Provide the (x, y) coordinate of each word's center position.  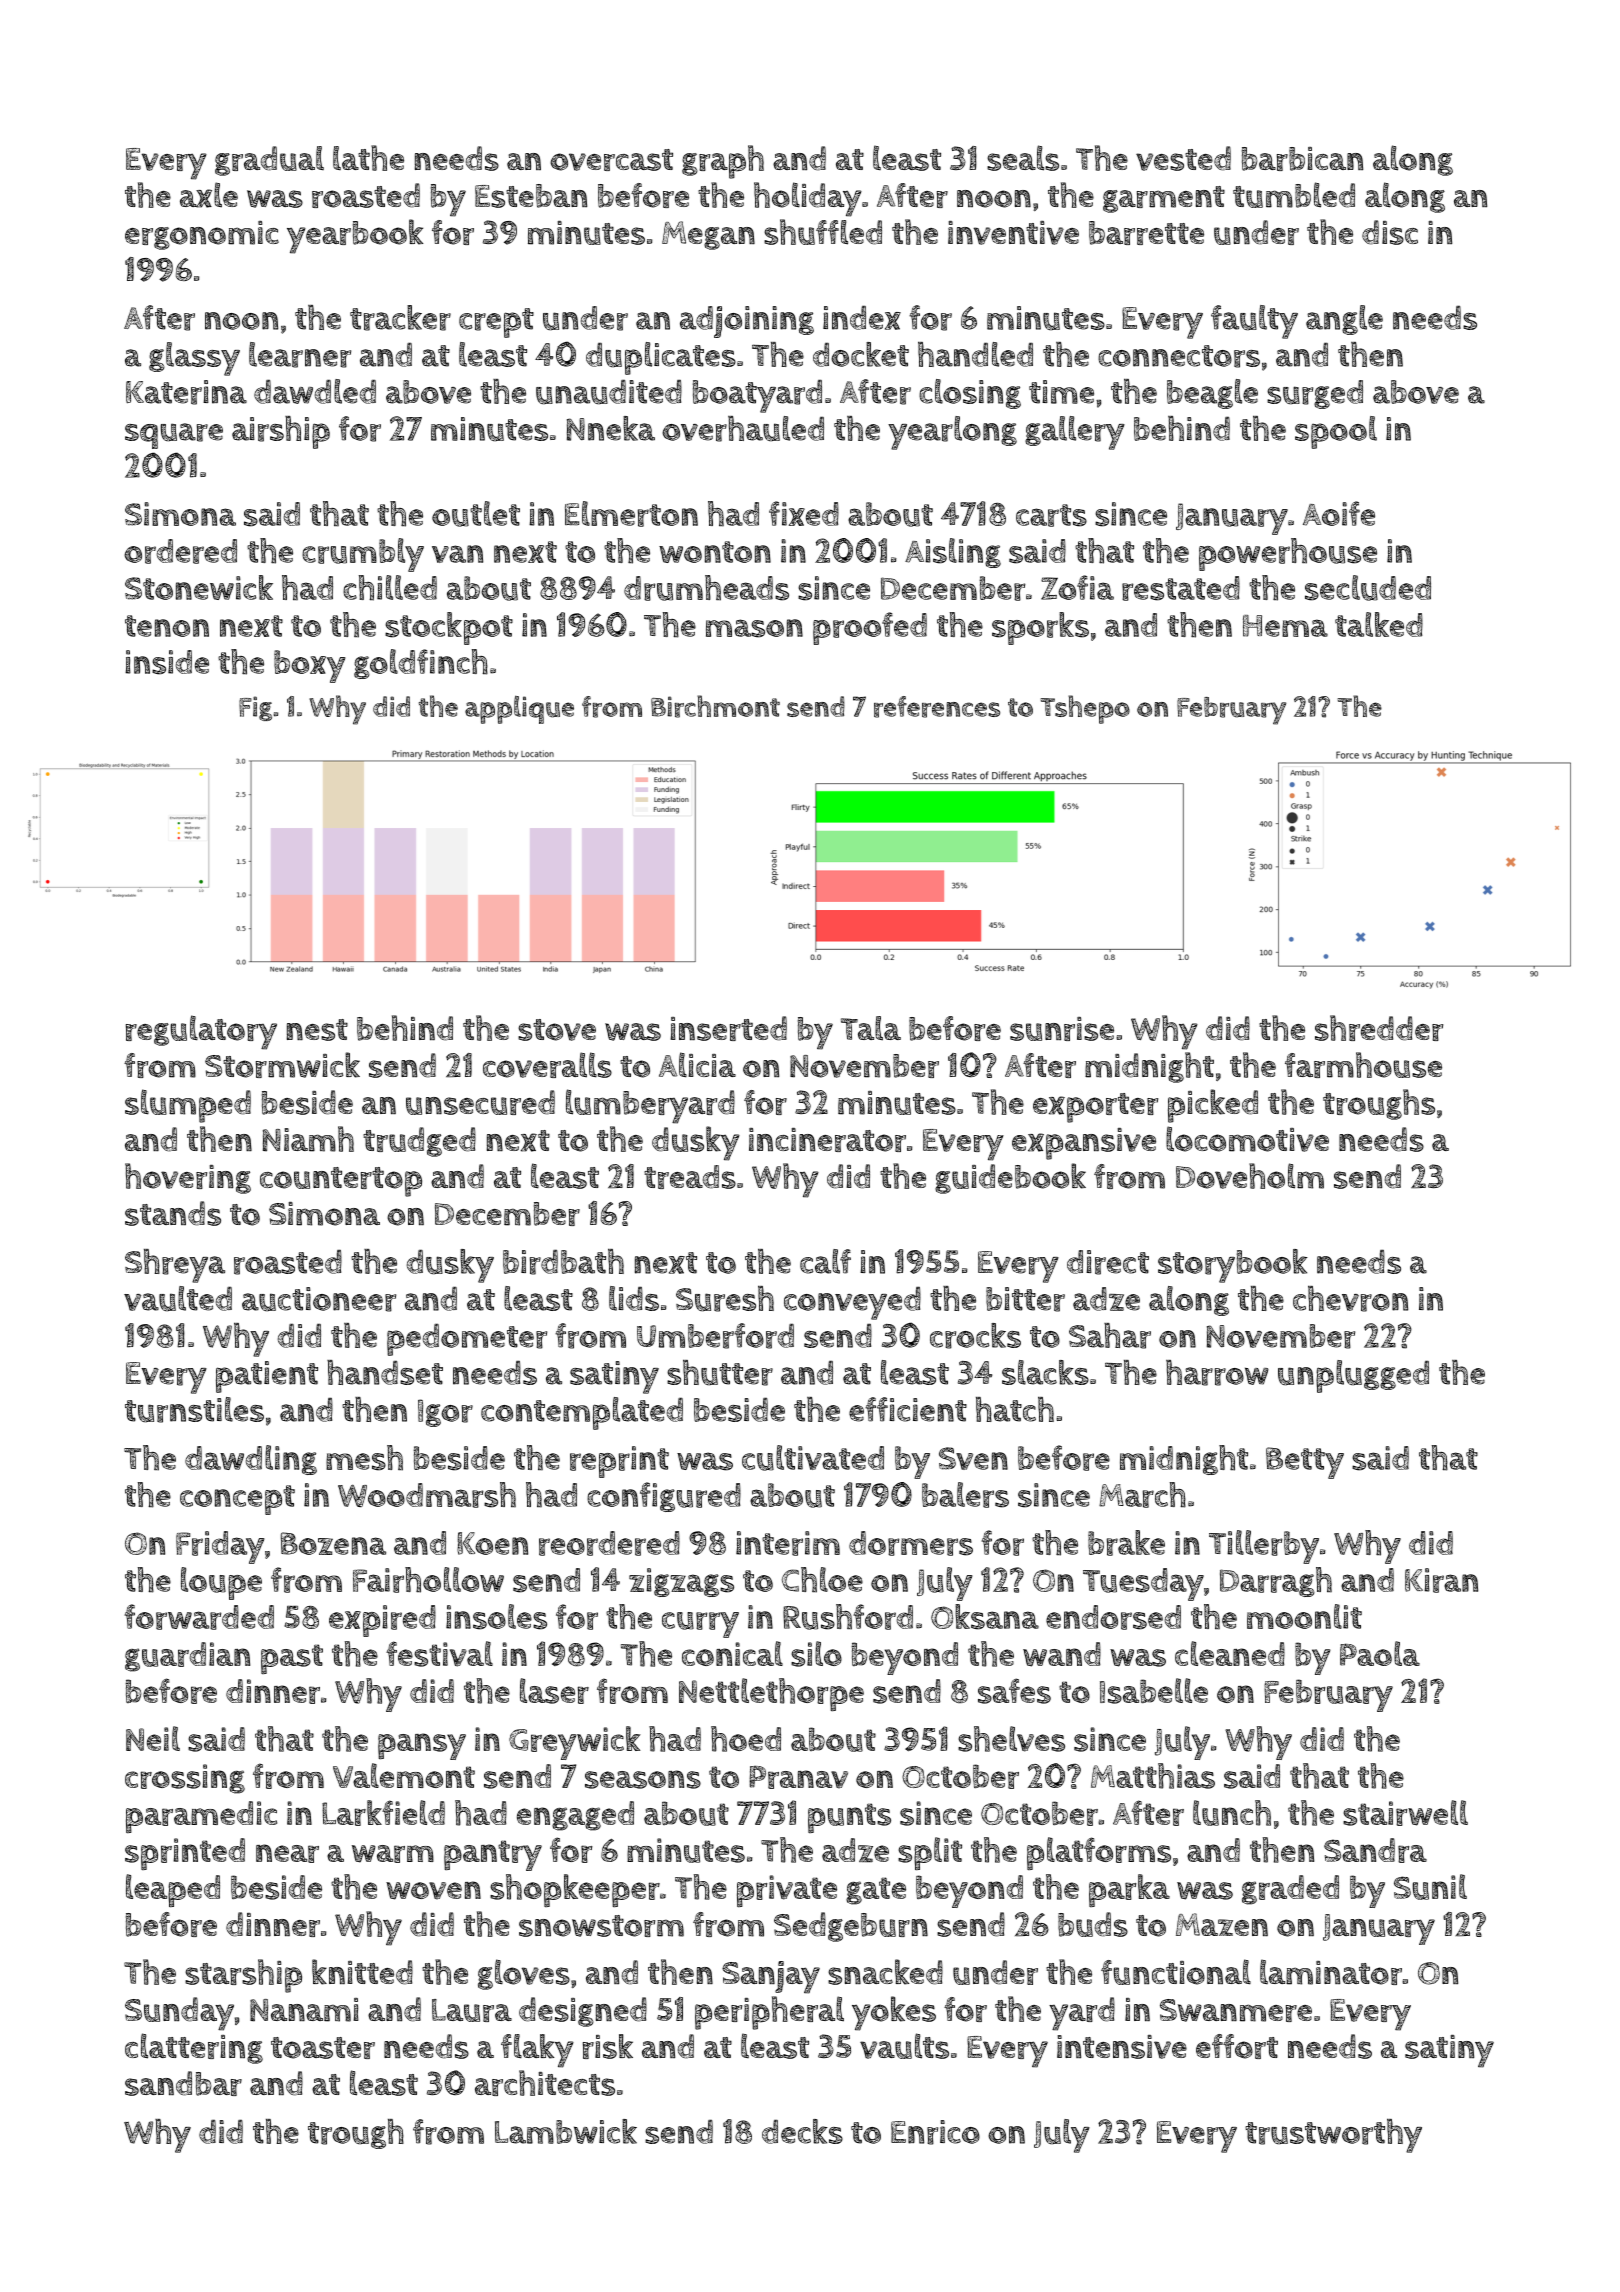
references (937, 707)
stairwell (1405, 1813)
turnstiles (194, 1410)
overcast (611, 160)
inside (167, 662)
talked (1379, 624)
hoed (746, 1739)
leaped (173, 1890)
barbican (1302, 159)
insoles (496, 1617)
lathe (368, 158)
